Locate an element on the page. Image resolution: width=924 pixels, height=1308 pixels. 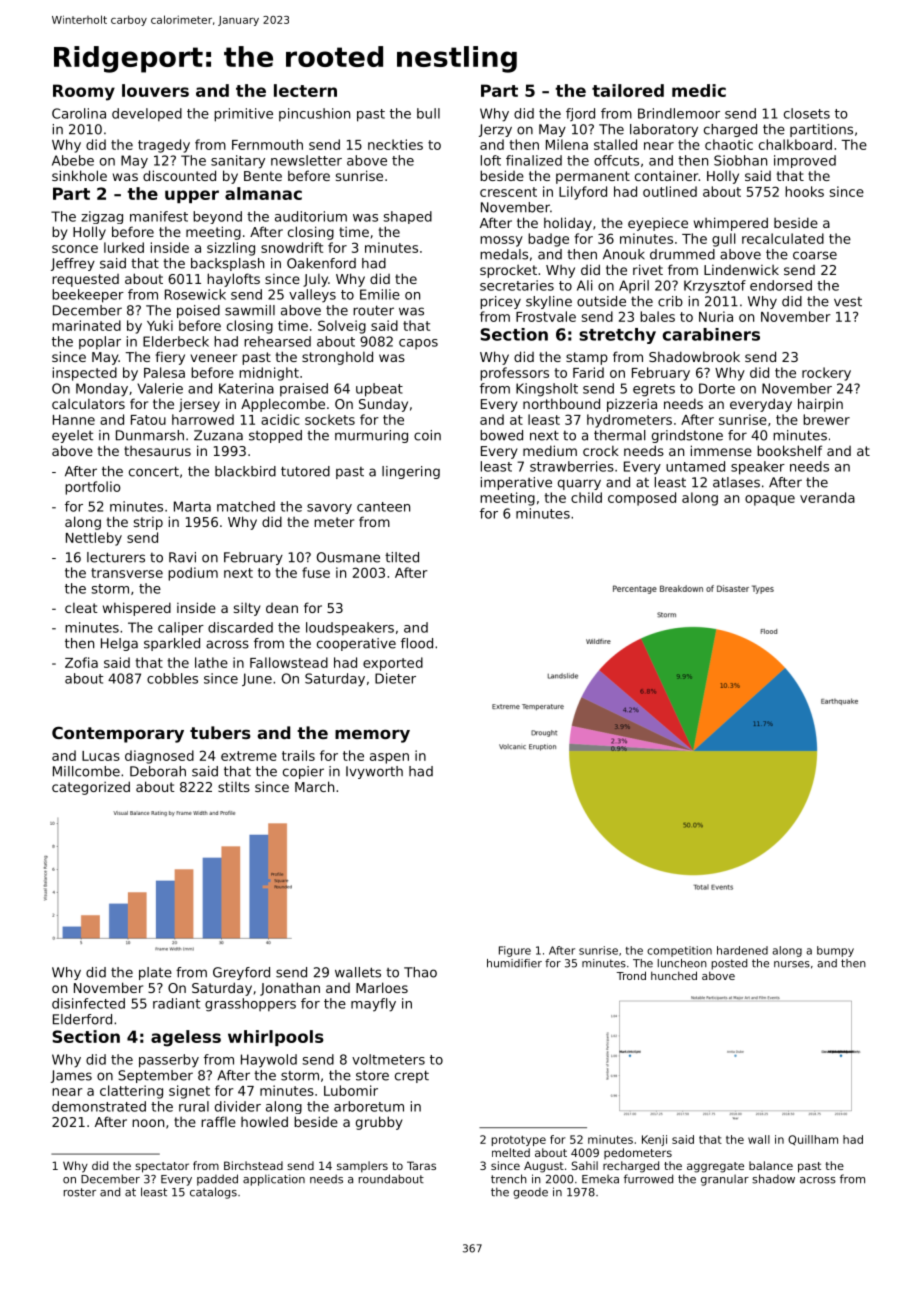
composed is located at coordinates (642, 499).
